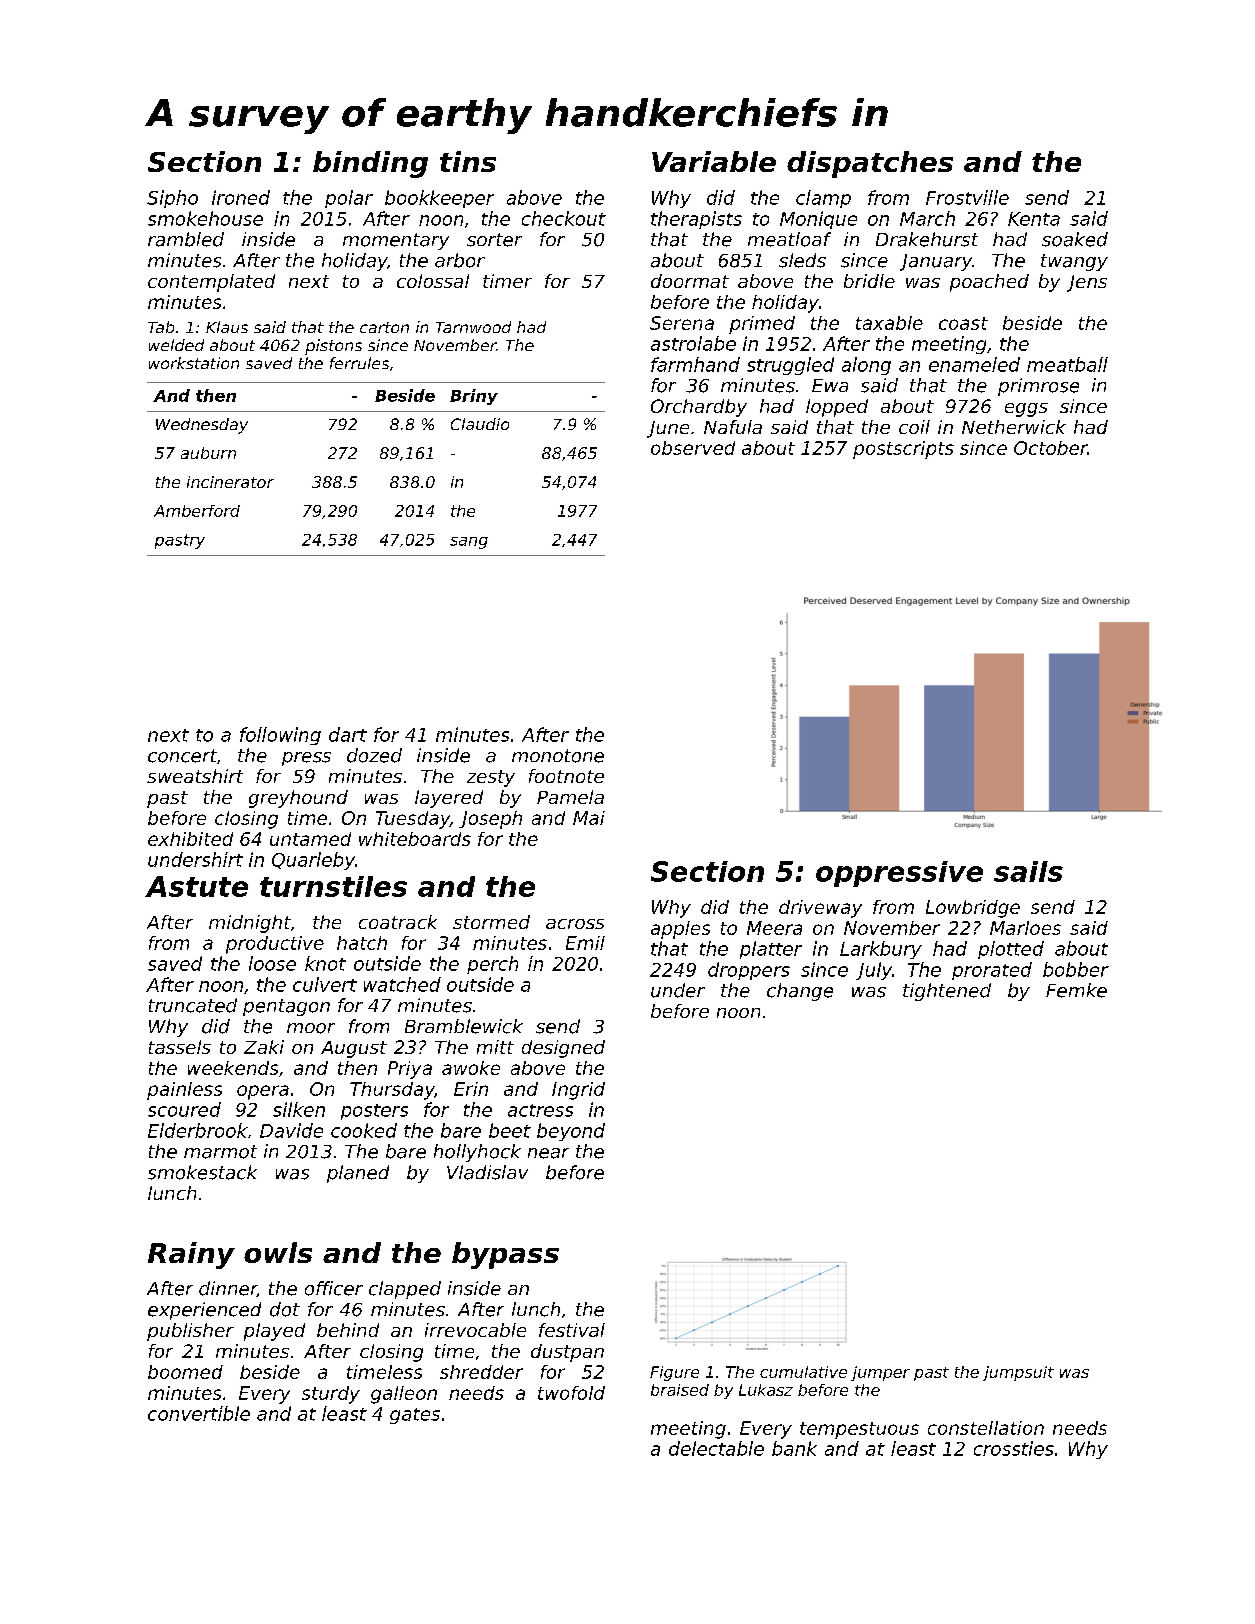 The height and width of the screenshot is (1624, 1255). What do you see at coordinates (415, 839) in the screenshot?
I see `whiteboards` at bounding box center [415, 839].
